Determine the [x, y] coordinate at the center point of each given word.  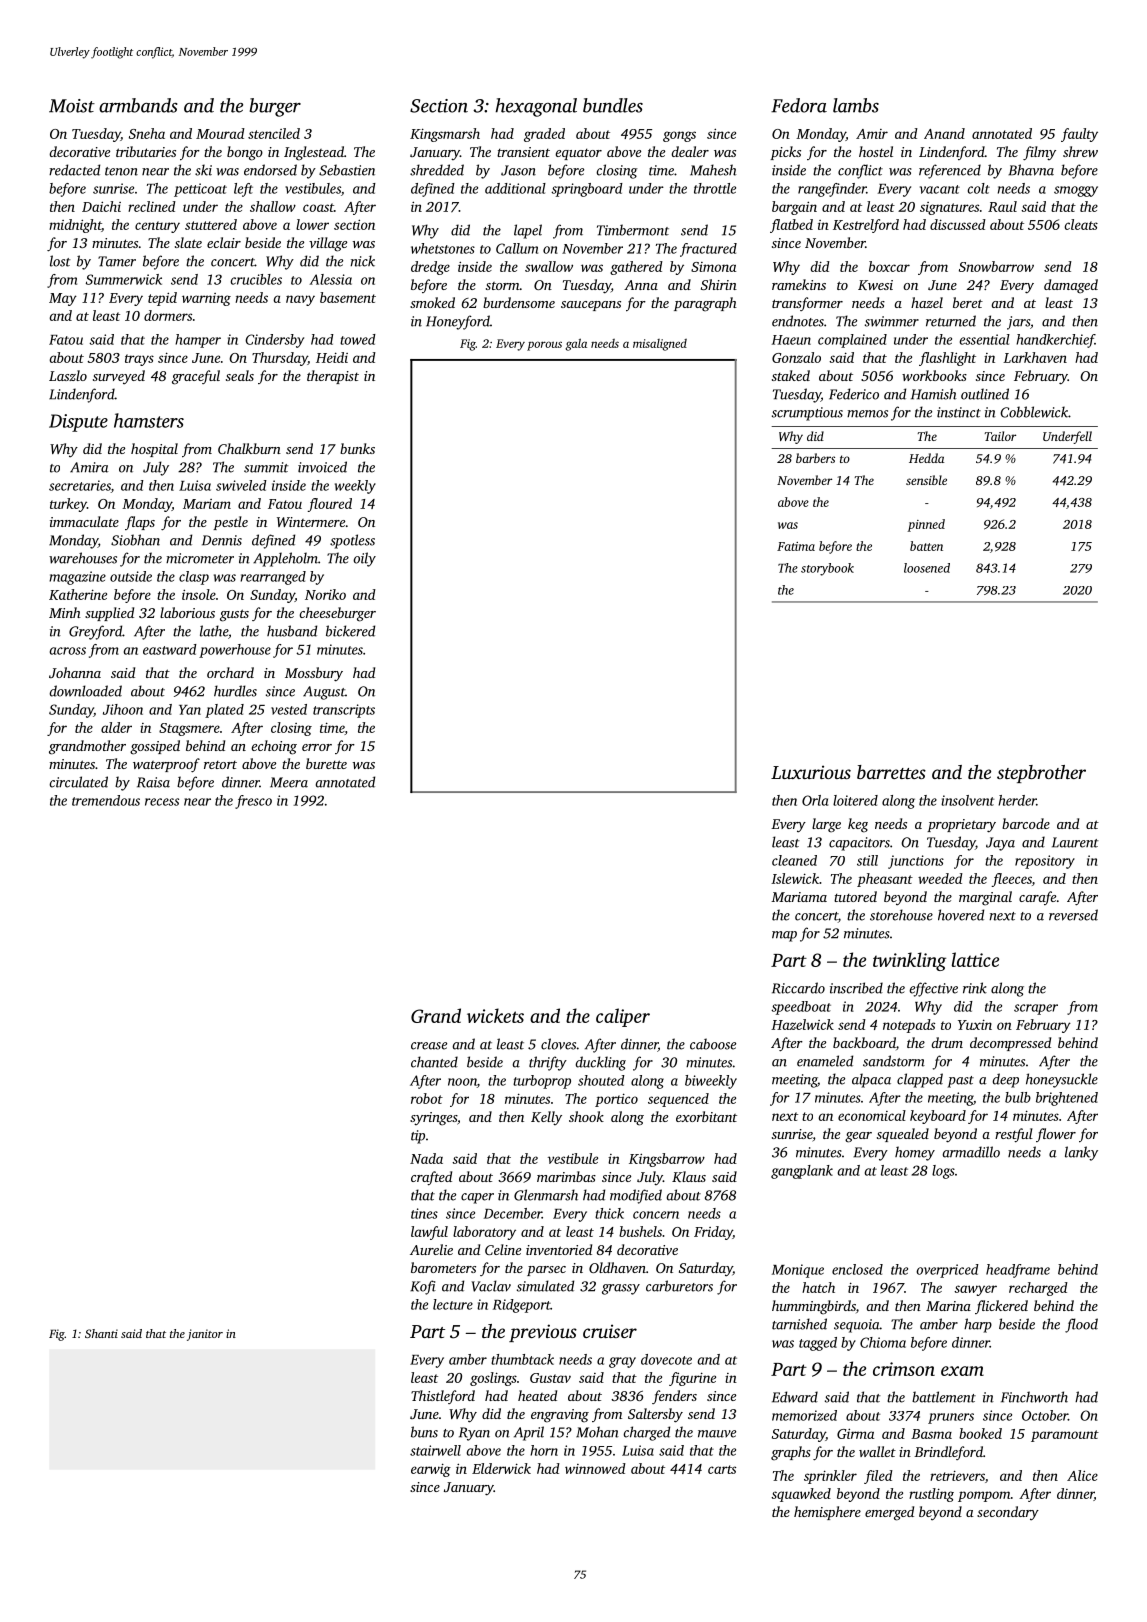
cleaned [794, 860]
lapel [528, 231]
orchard [230, 672]
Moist [72, 106]
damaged [1071, 286]
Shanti [101, 1333]
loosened [927, 568]
